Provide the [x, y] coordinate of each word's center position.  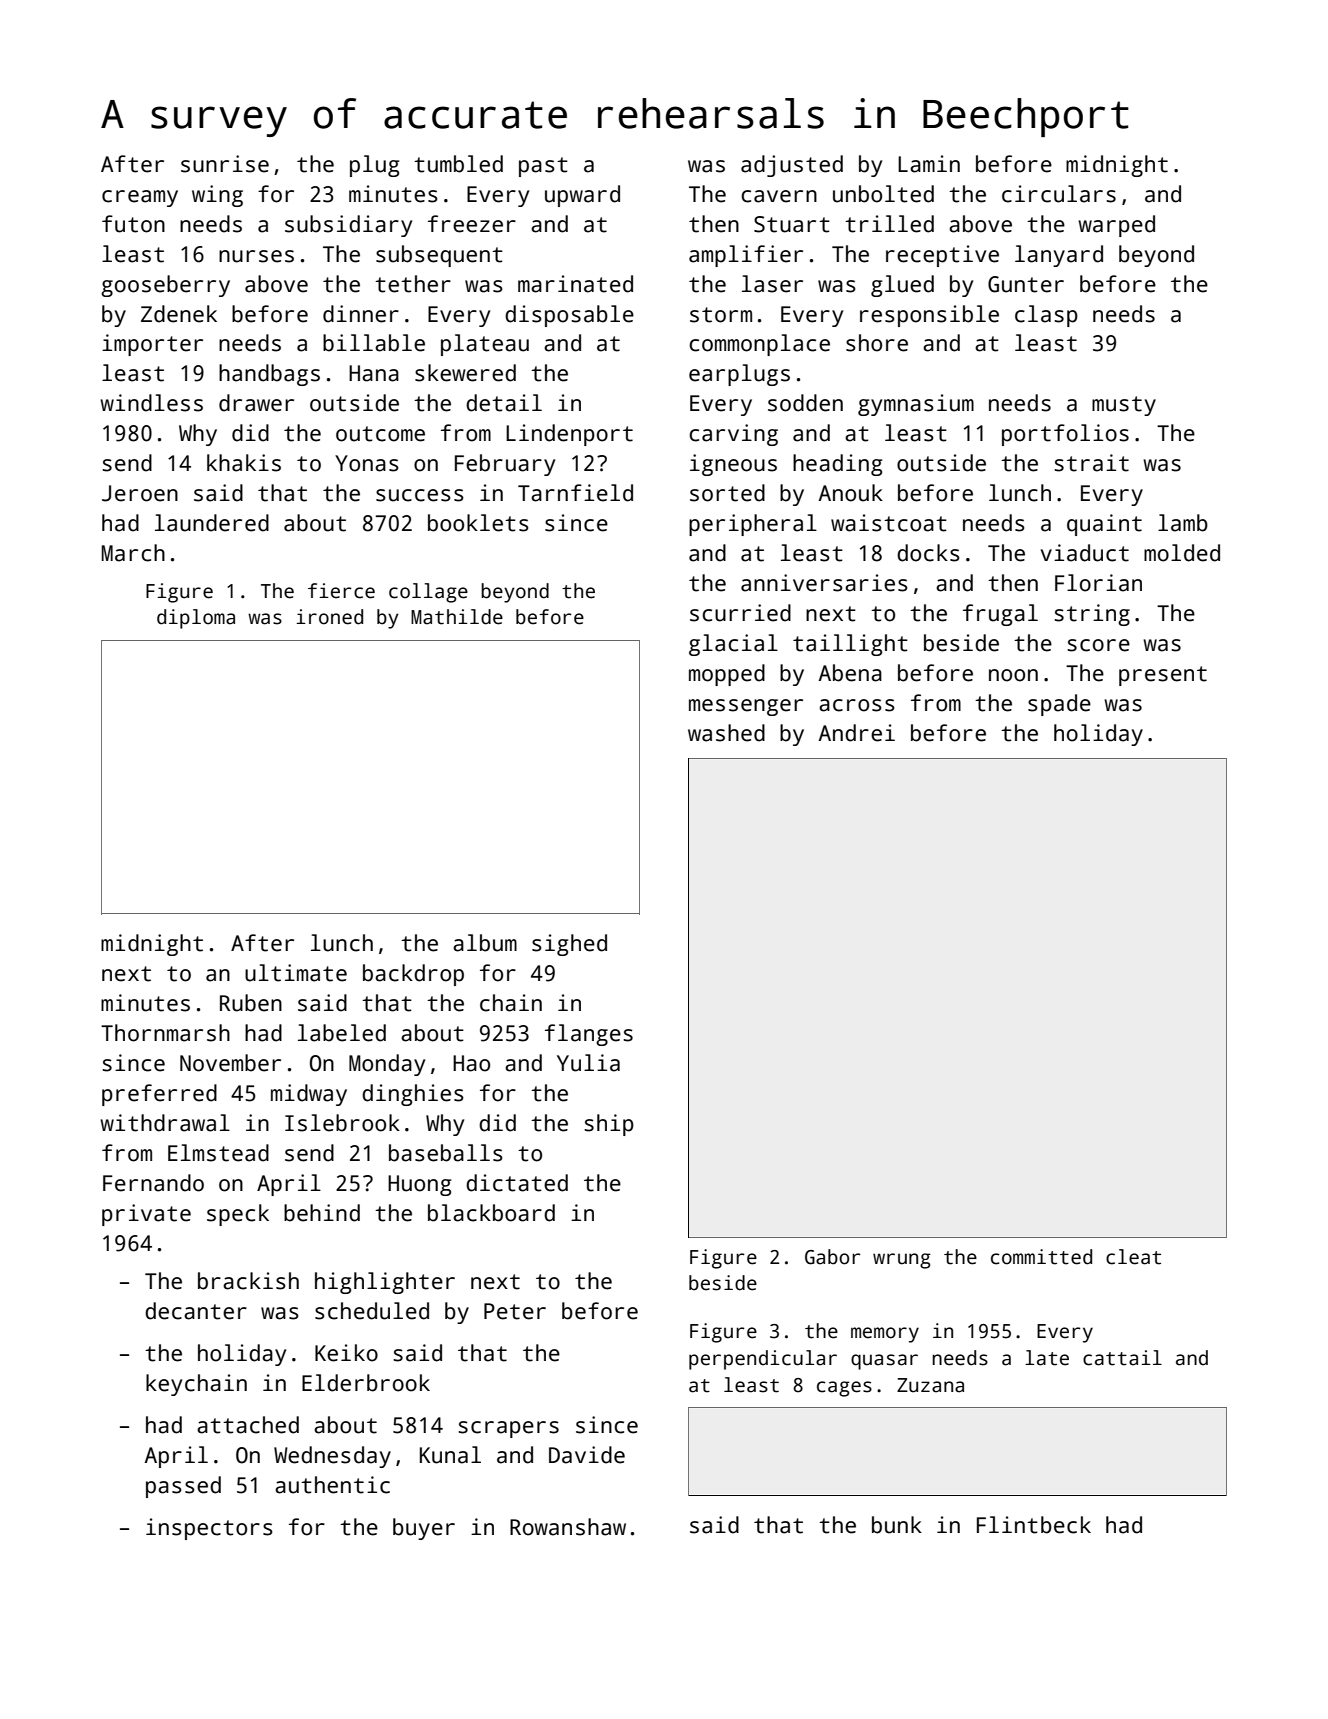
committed [1041, 1257]
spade [1059, 705]
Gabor [832, 1257]
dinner [361, 314]
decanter [196, 1311]
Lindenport [569, 435]
